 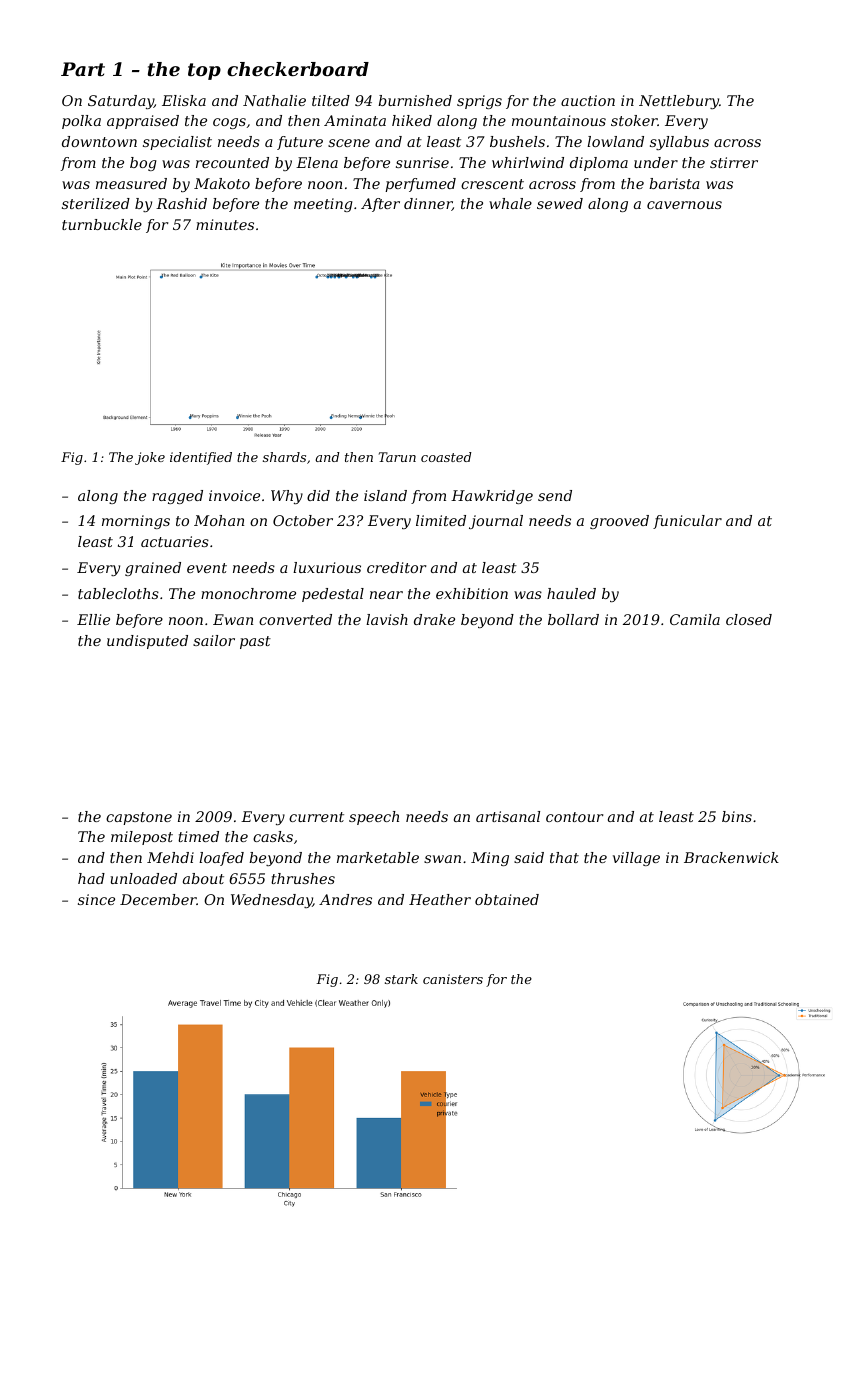 I want to click on sterilized, so click(x=96, y=204).
